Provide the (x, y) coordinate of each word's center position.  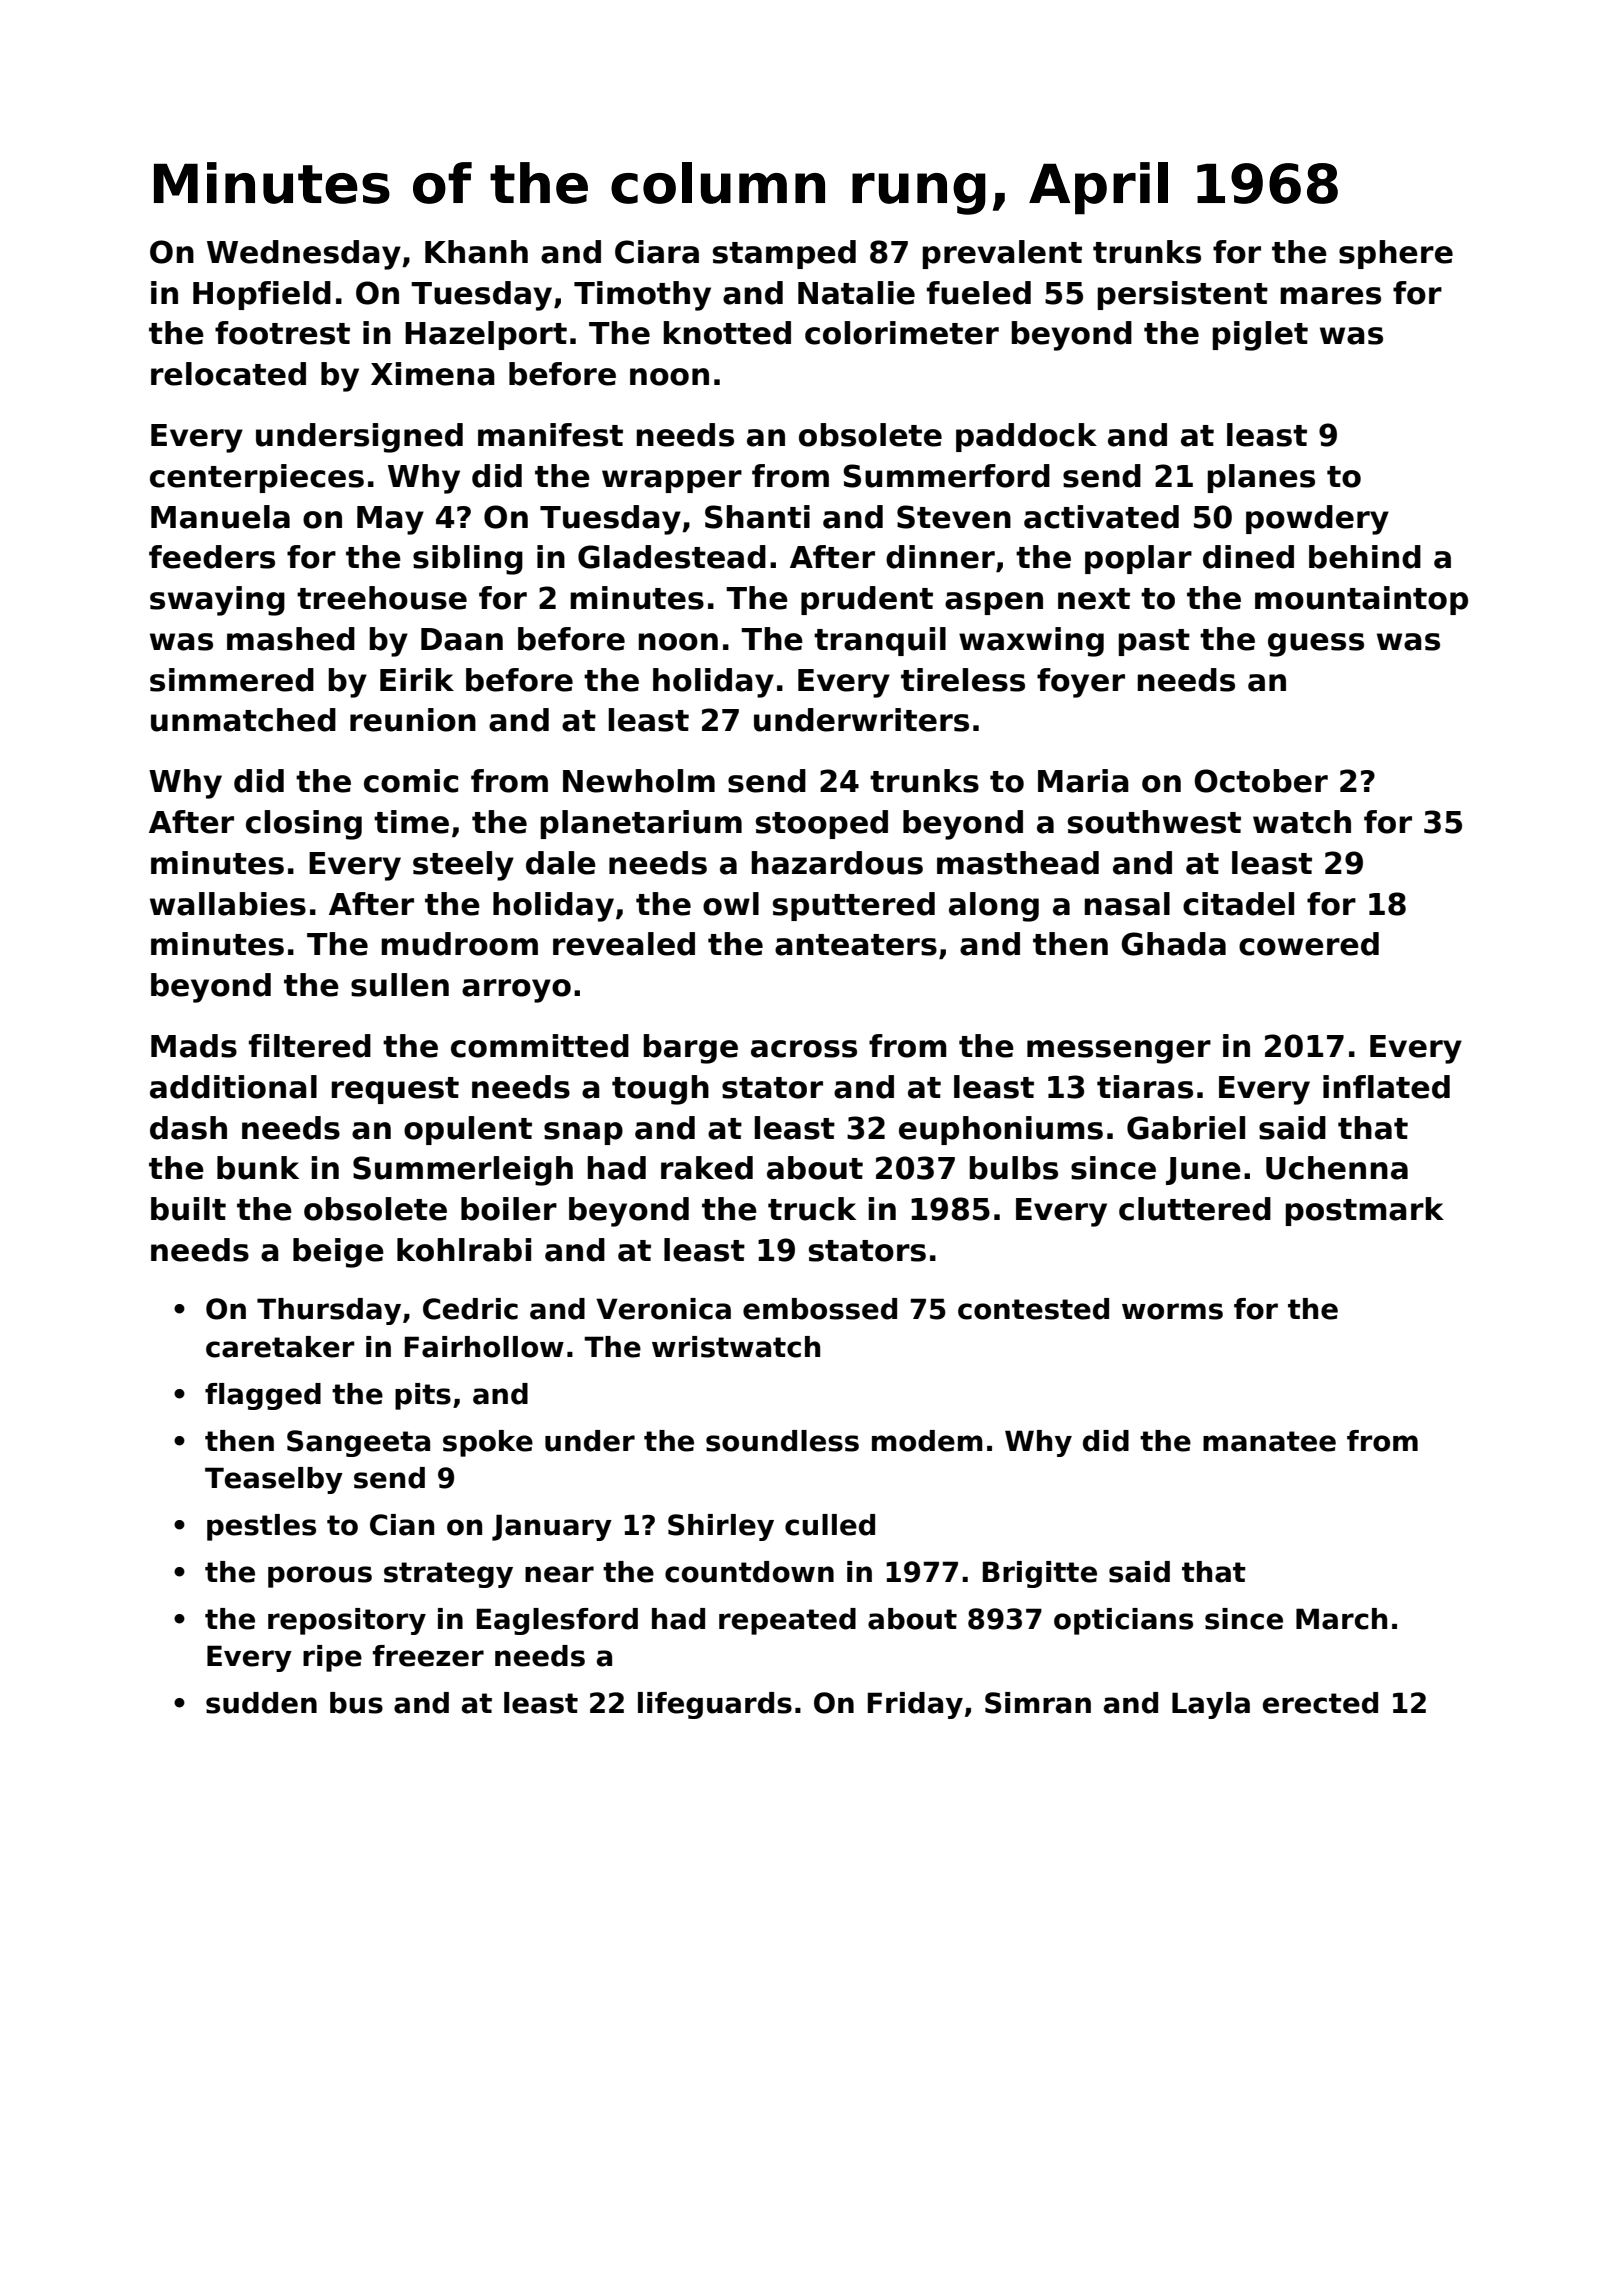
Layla (1211, 1705)
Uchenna (1337, 1168)
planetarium (641, 824)
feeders (212, 557)
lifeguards (715, 1705)
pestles (261, 1527)
